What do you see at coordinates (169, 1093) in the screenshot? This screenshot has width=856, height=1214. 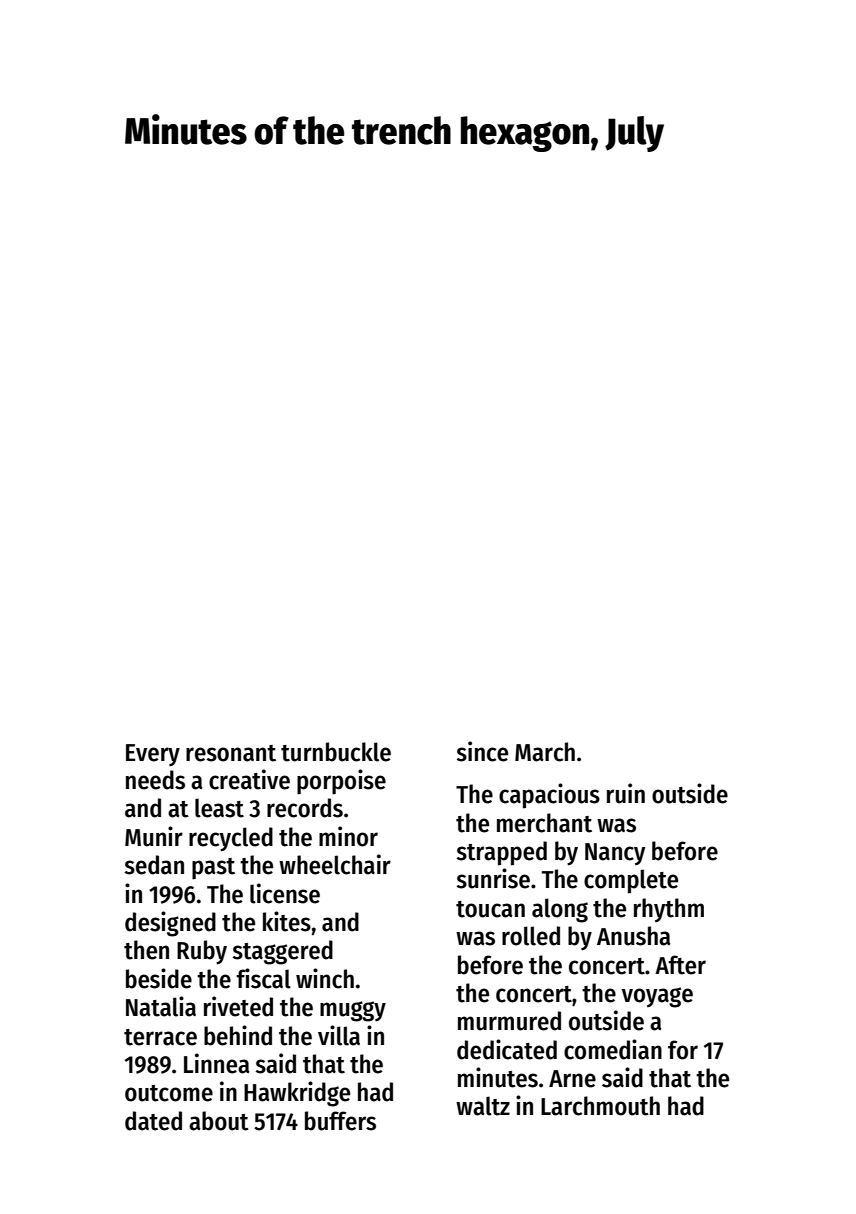 I see `outcome` at bounding box center [169, 1093].
